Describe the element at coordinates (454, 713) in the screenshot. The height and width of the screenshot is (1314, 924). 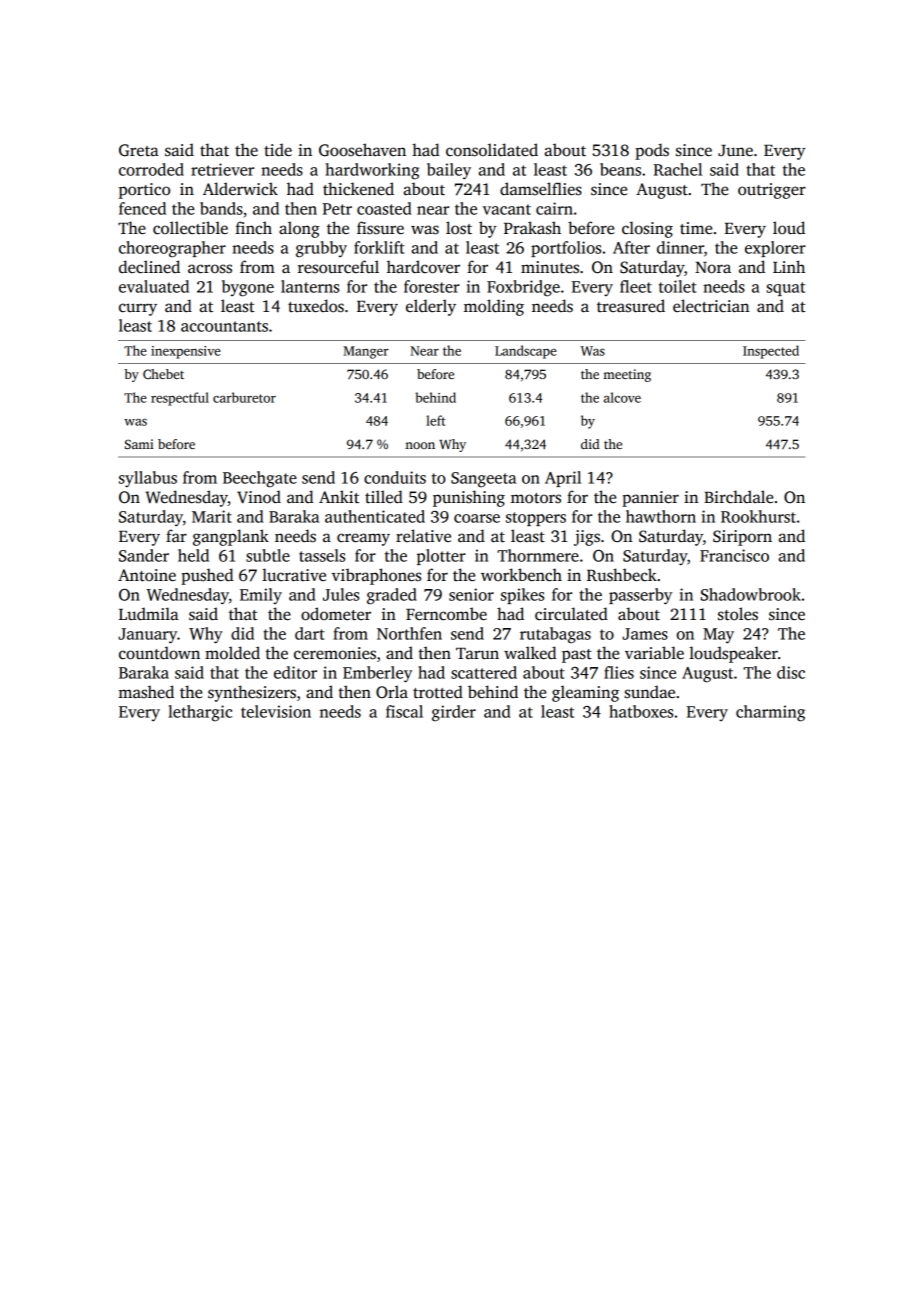
I see `girder` at that location.
